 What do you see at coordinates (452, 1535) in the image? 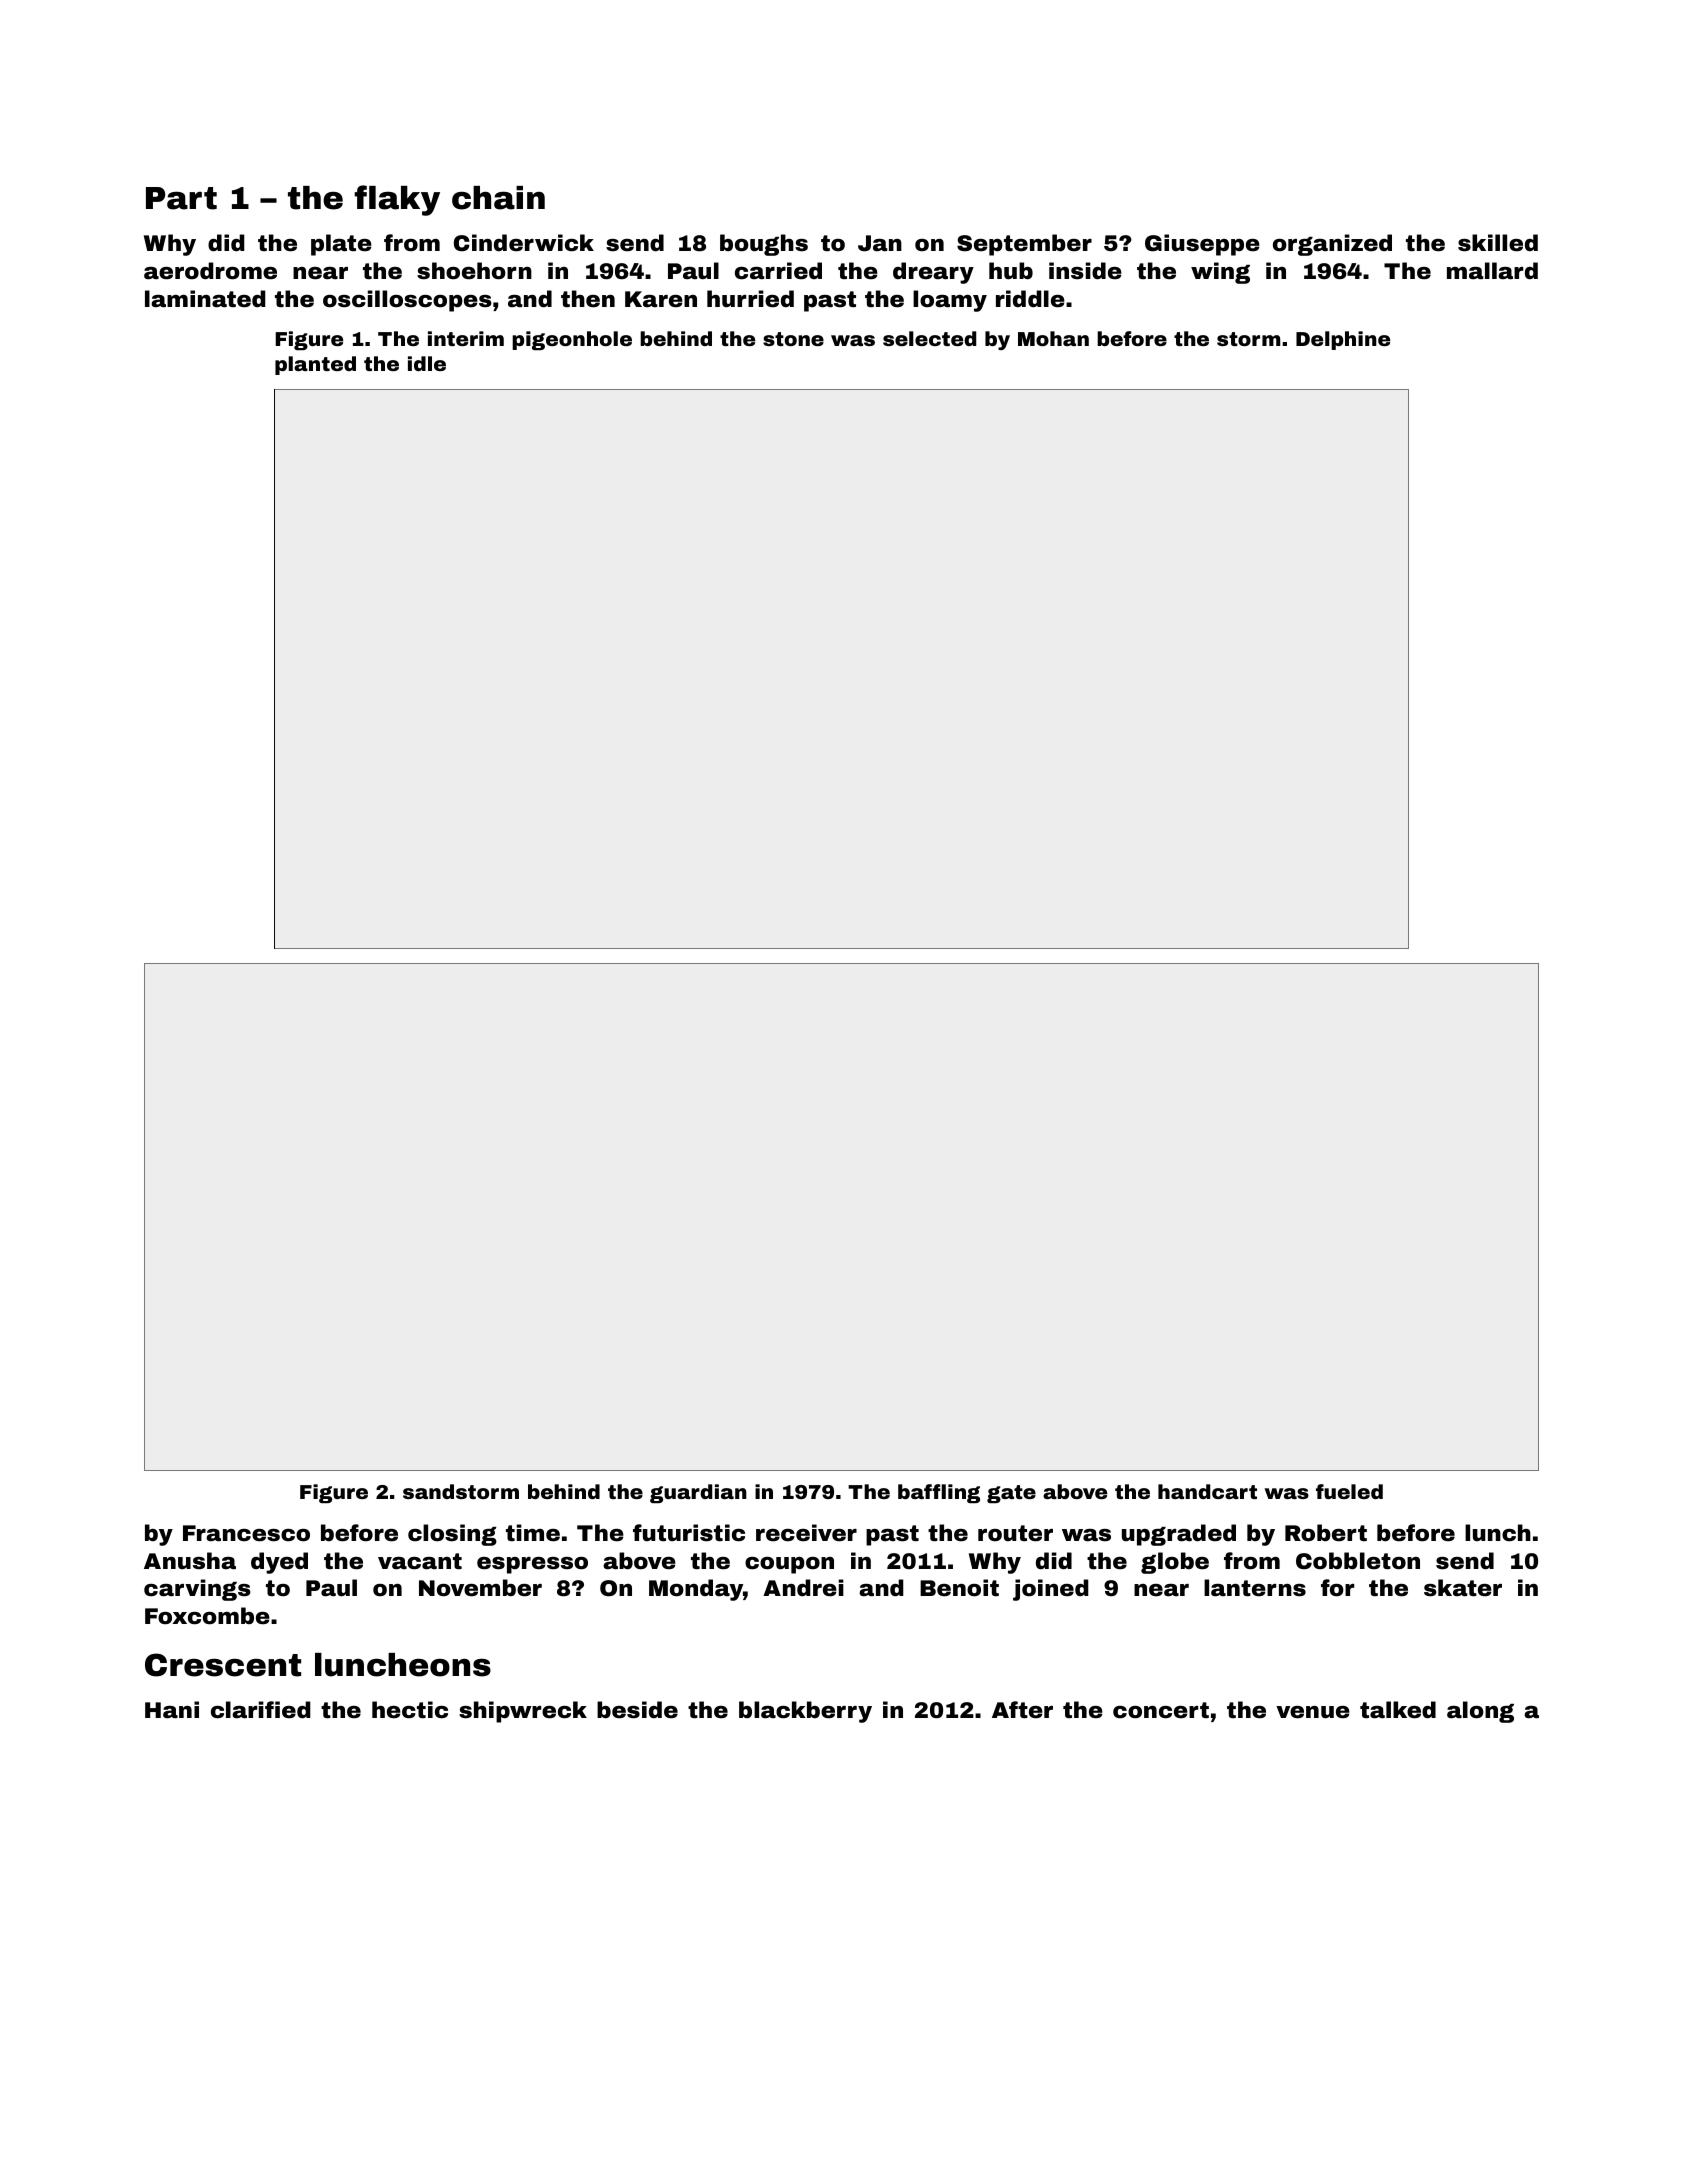
I see `closing` at bounding box center [452, 1535].
